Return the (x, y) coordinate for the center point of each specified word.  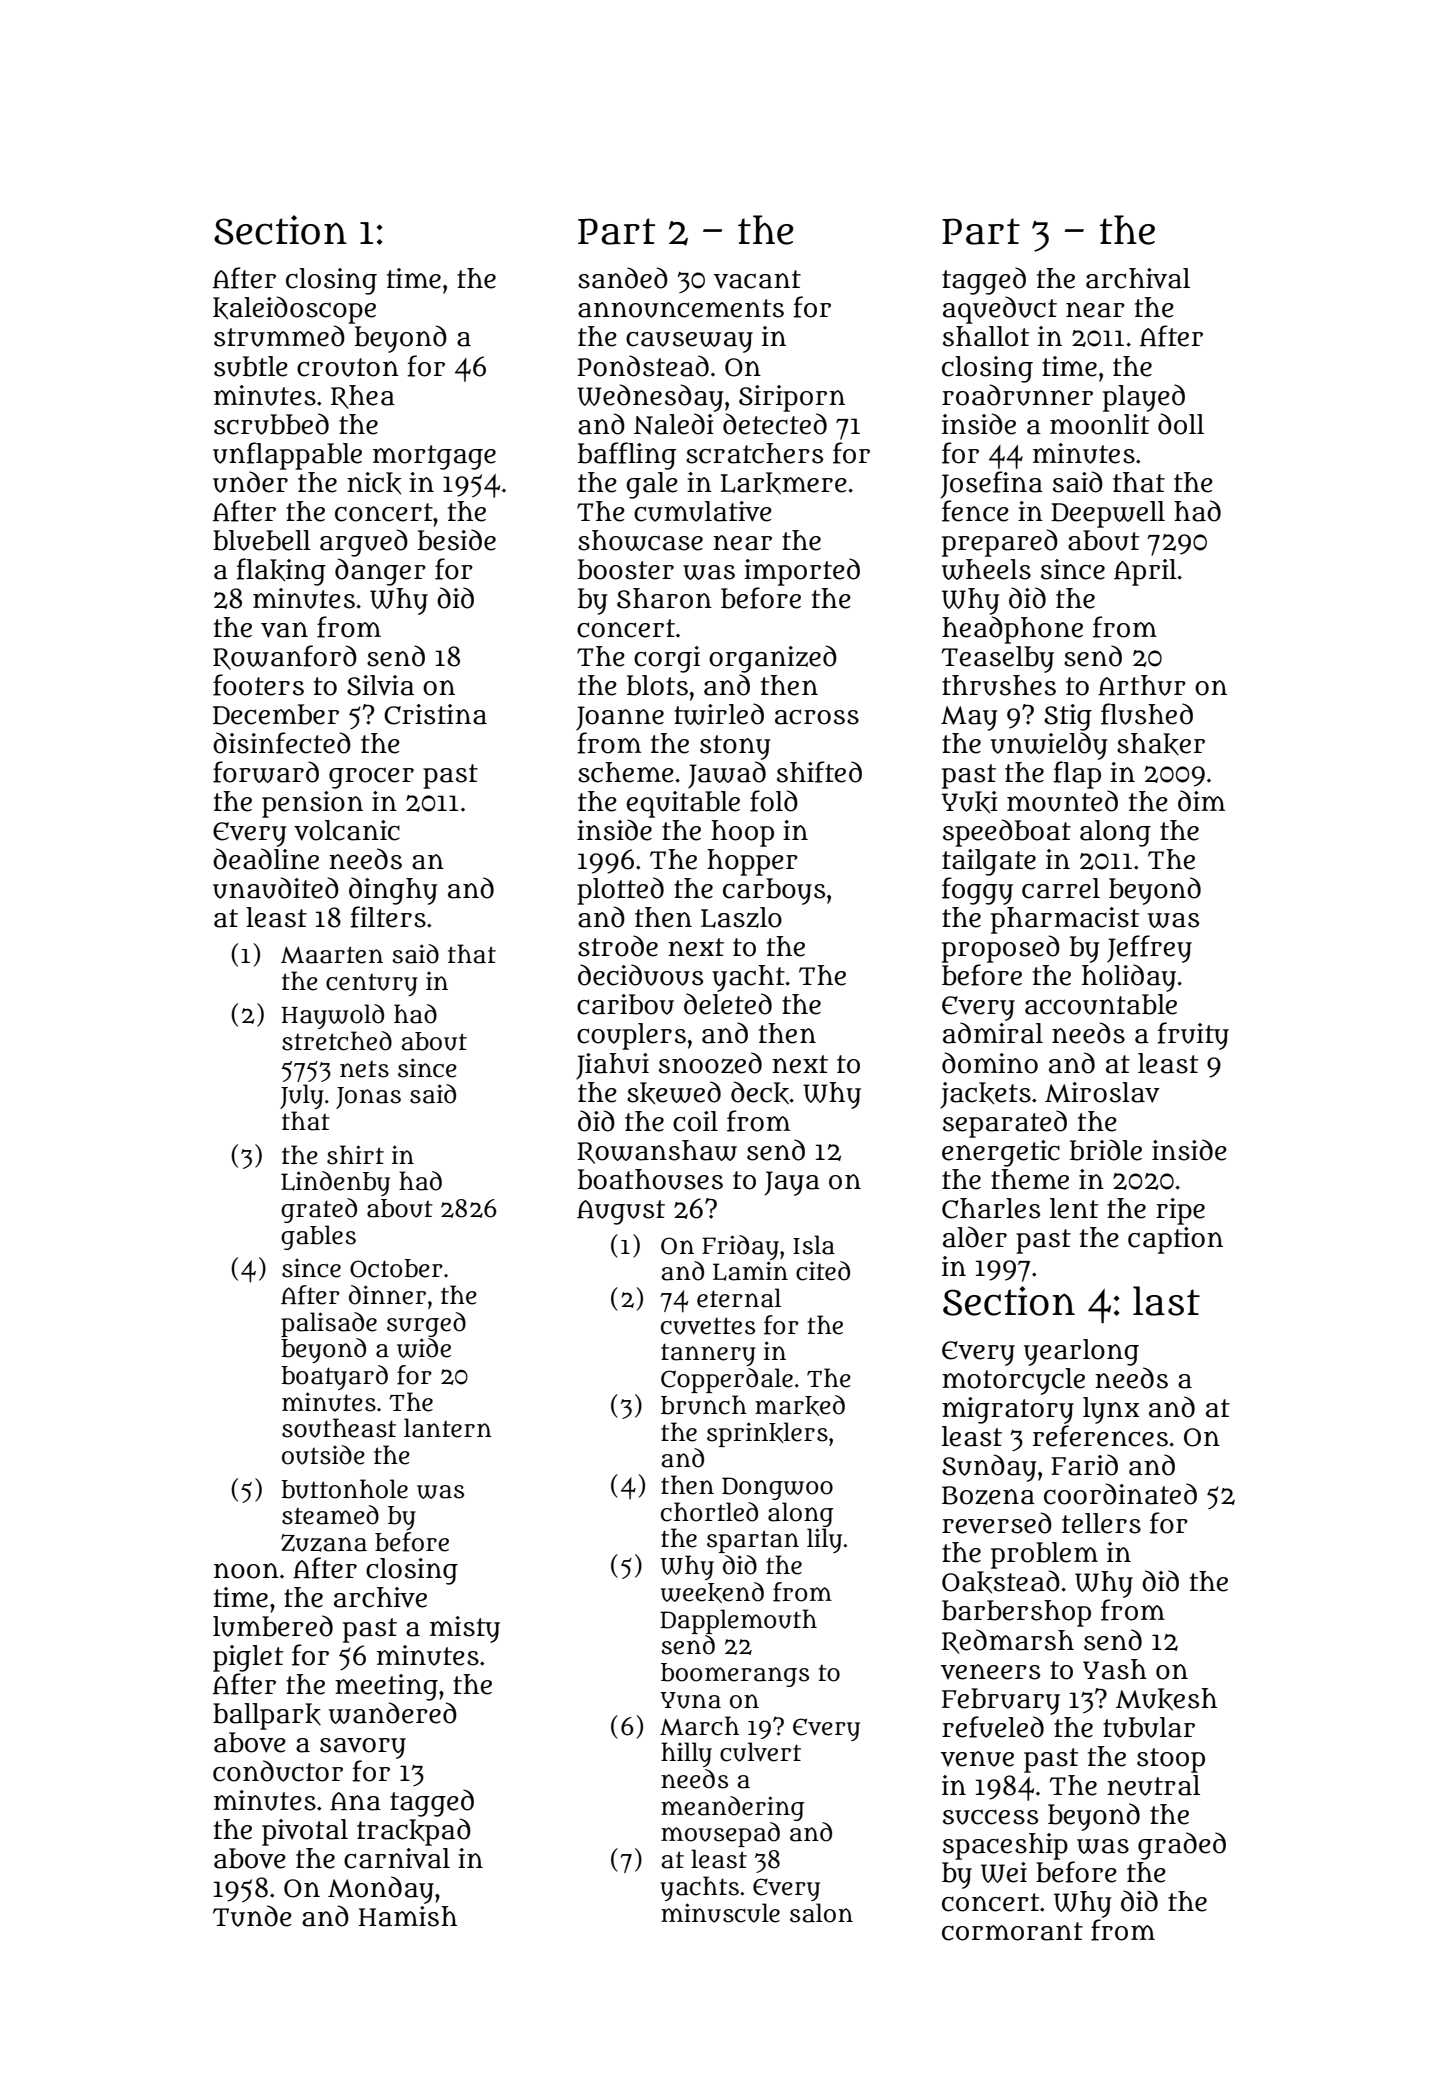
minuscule (720, 1913)
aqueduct (1000, 310)
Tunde (252, 1916)
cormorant (1012, 1931)
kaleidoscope (294, 310)
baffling (627, 456)
